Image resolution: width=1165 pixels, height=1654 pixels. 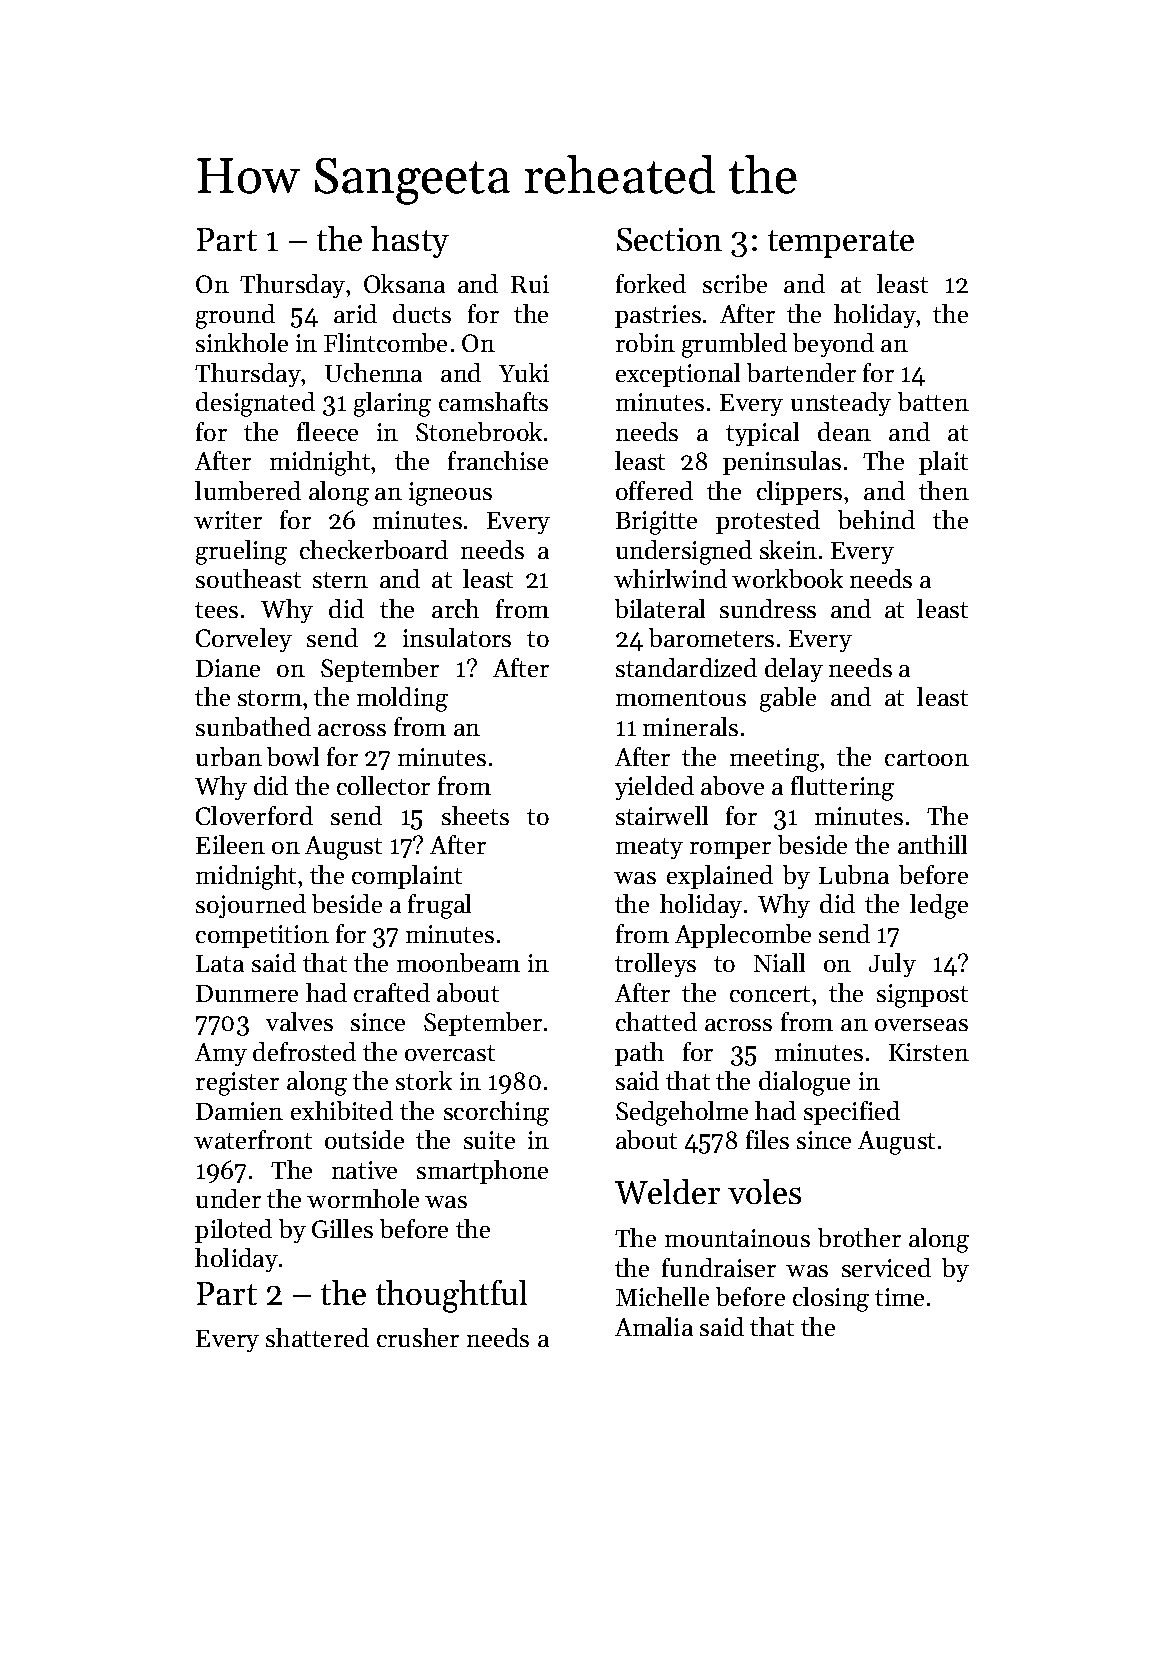 What do you see at coordinates (660, 608) in the screenshot?
I see `bilateral` at bounding box center [660, 608].
